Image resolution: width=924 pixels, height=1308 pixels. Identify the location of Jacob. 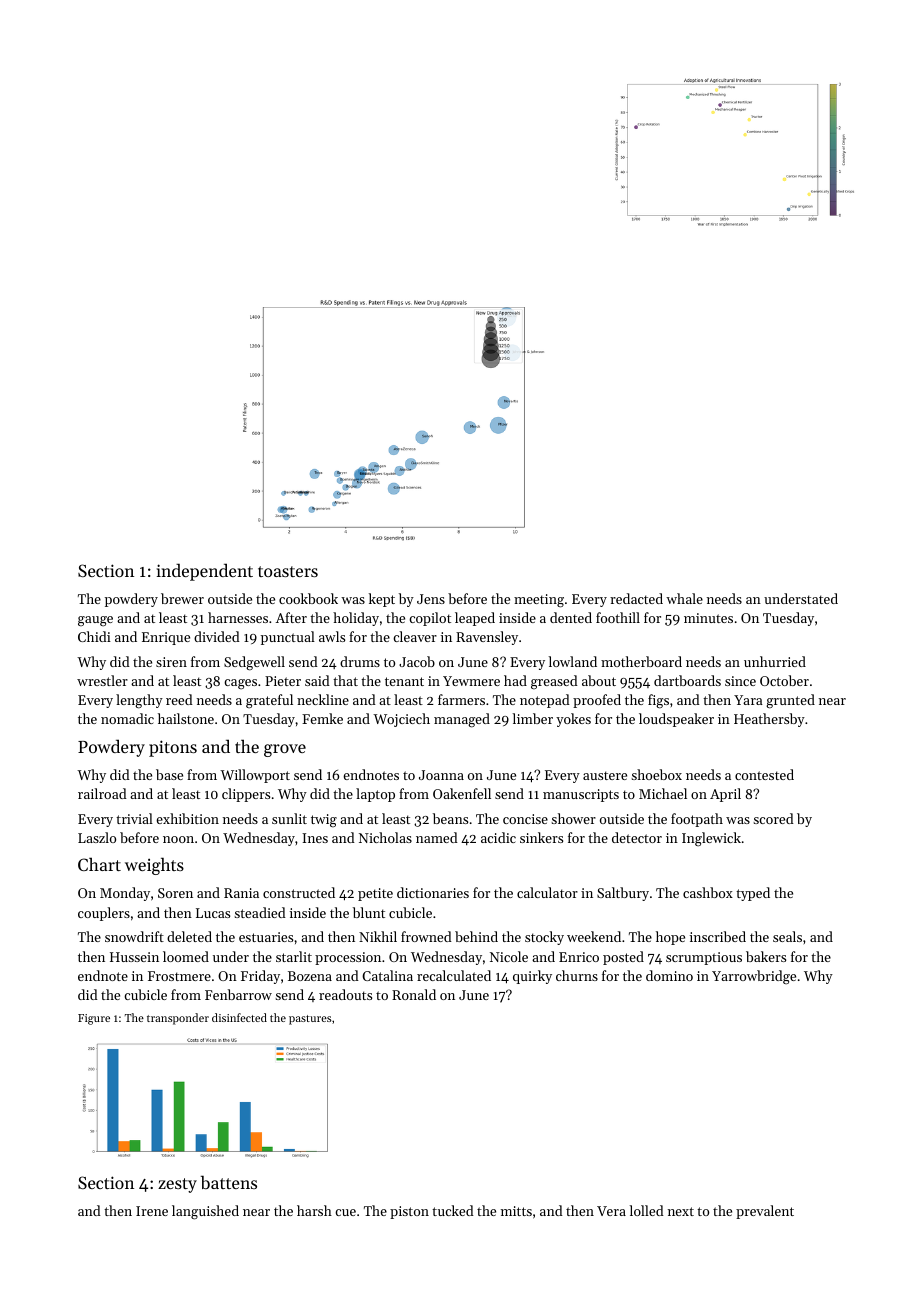
(417, 661).
